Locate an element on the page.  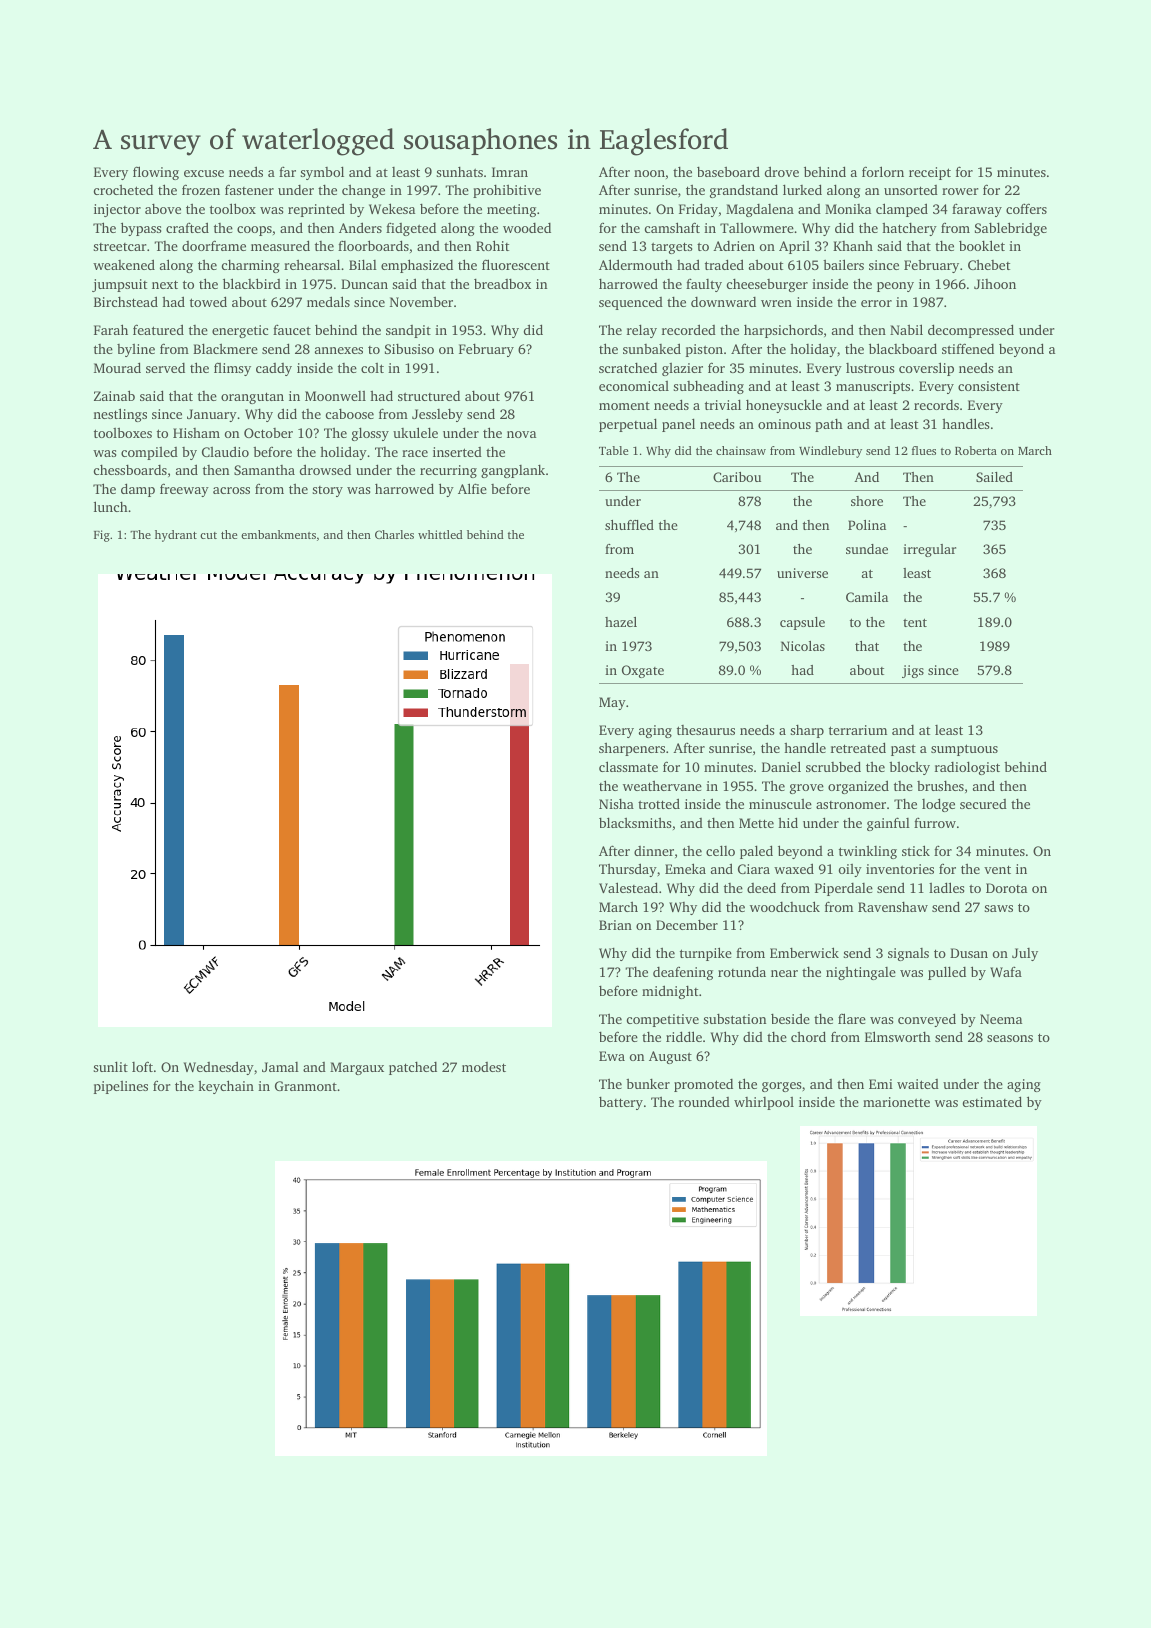
gangplank is located at coordinates (513, 471).
